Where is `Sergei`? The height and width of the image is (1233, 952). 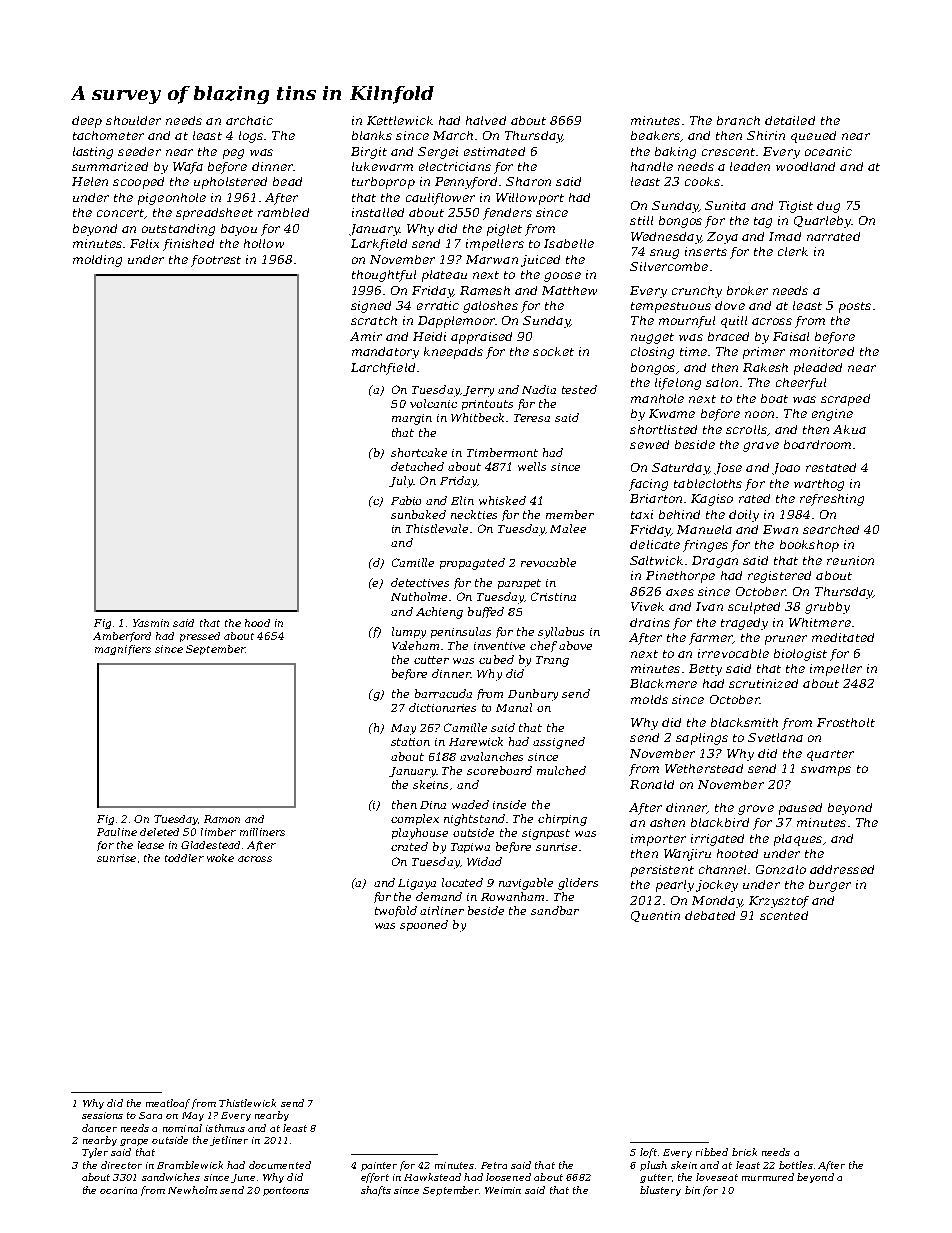 Sergei is located at coordinates (438, 153).
